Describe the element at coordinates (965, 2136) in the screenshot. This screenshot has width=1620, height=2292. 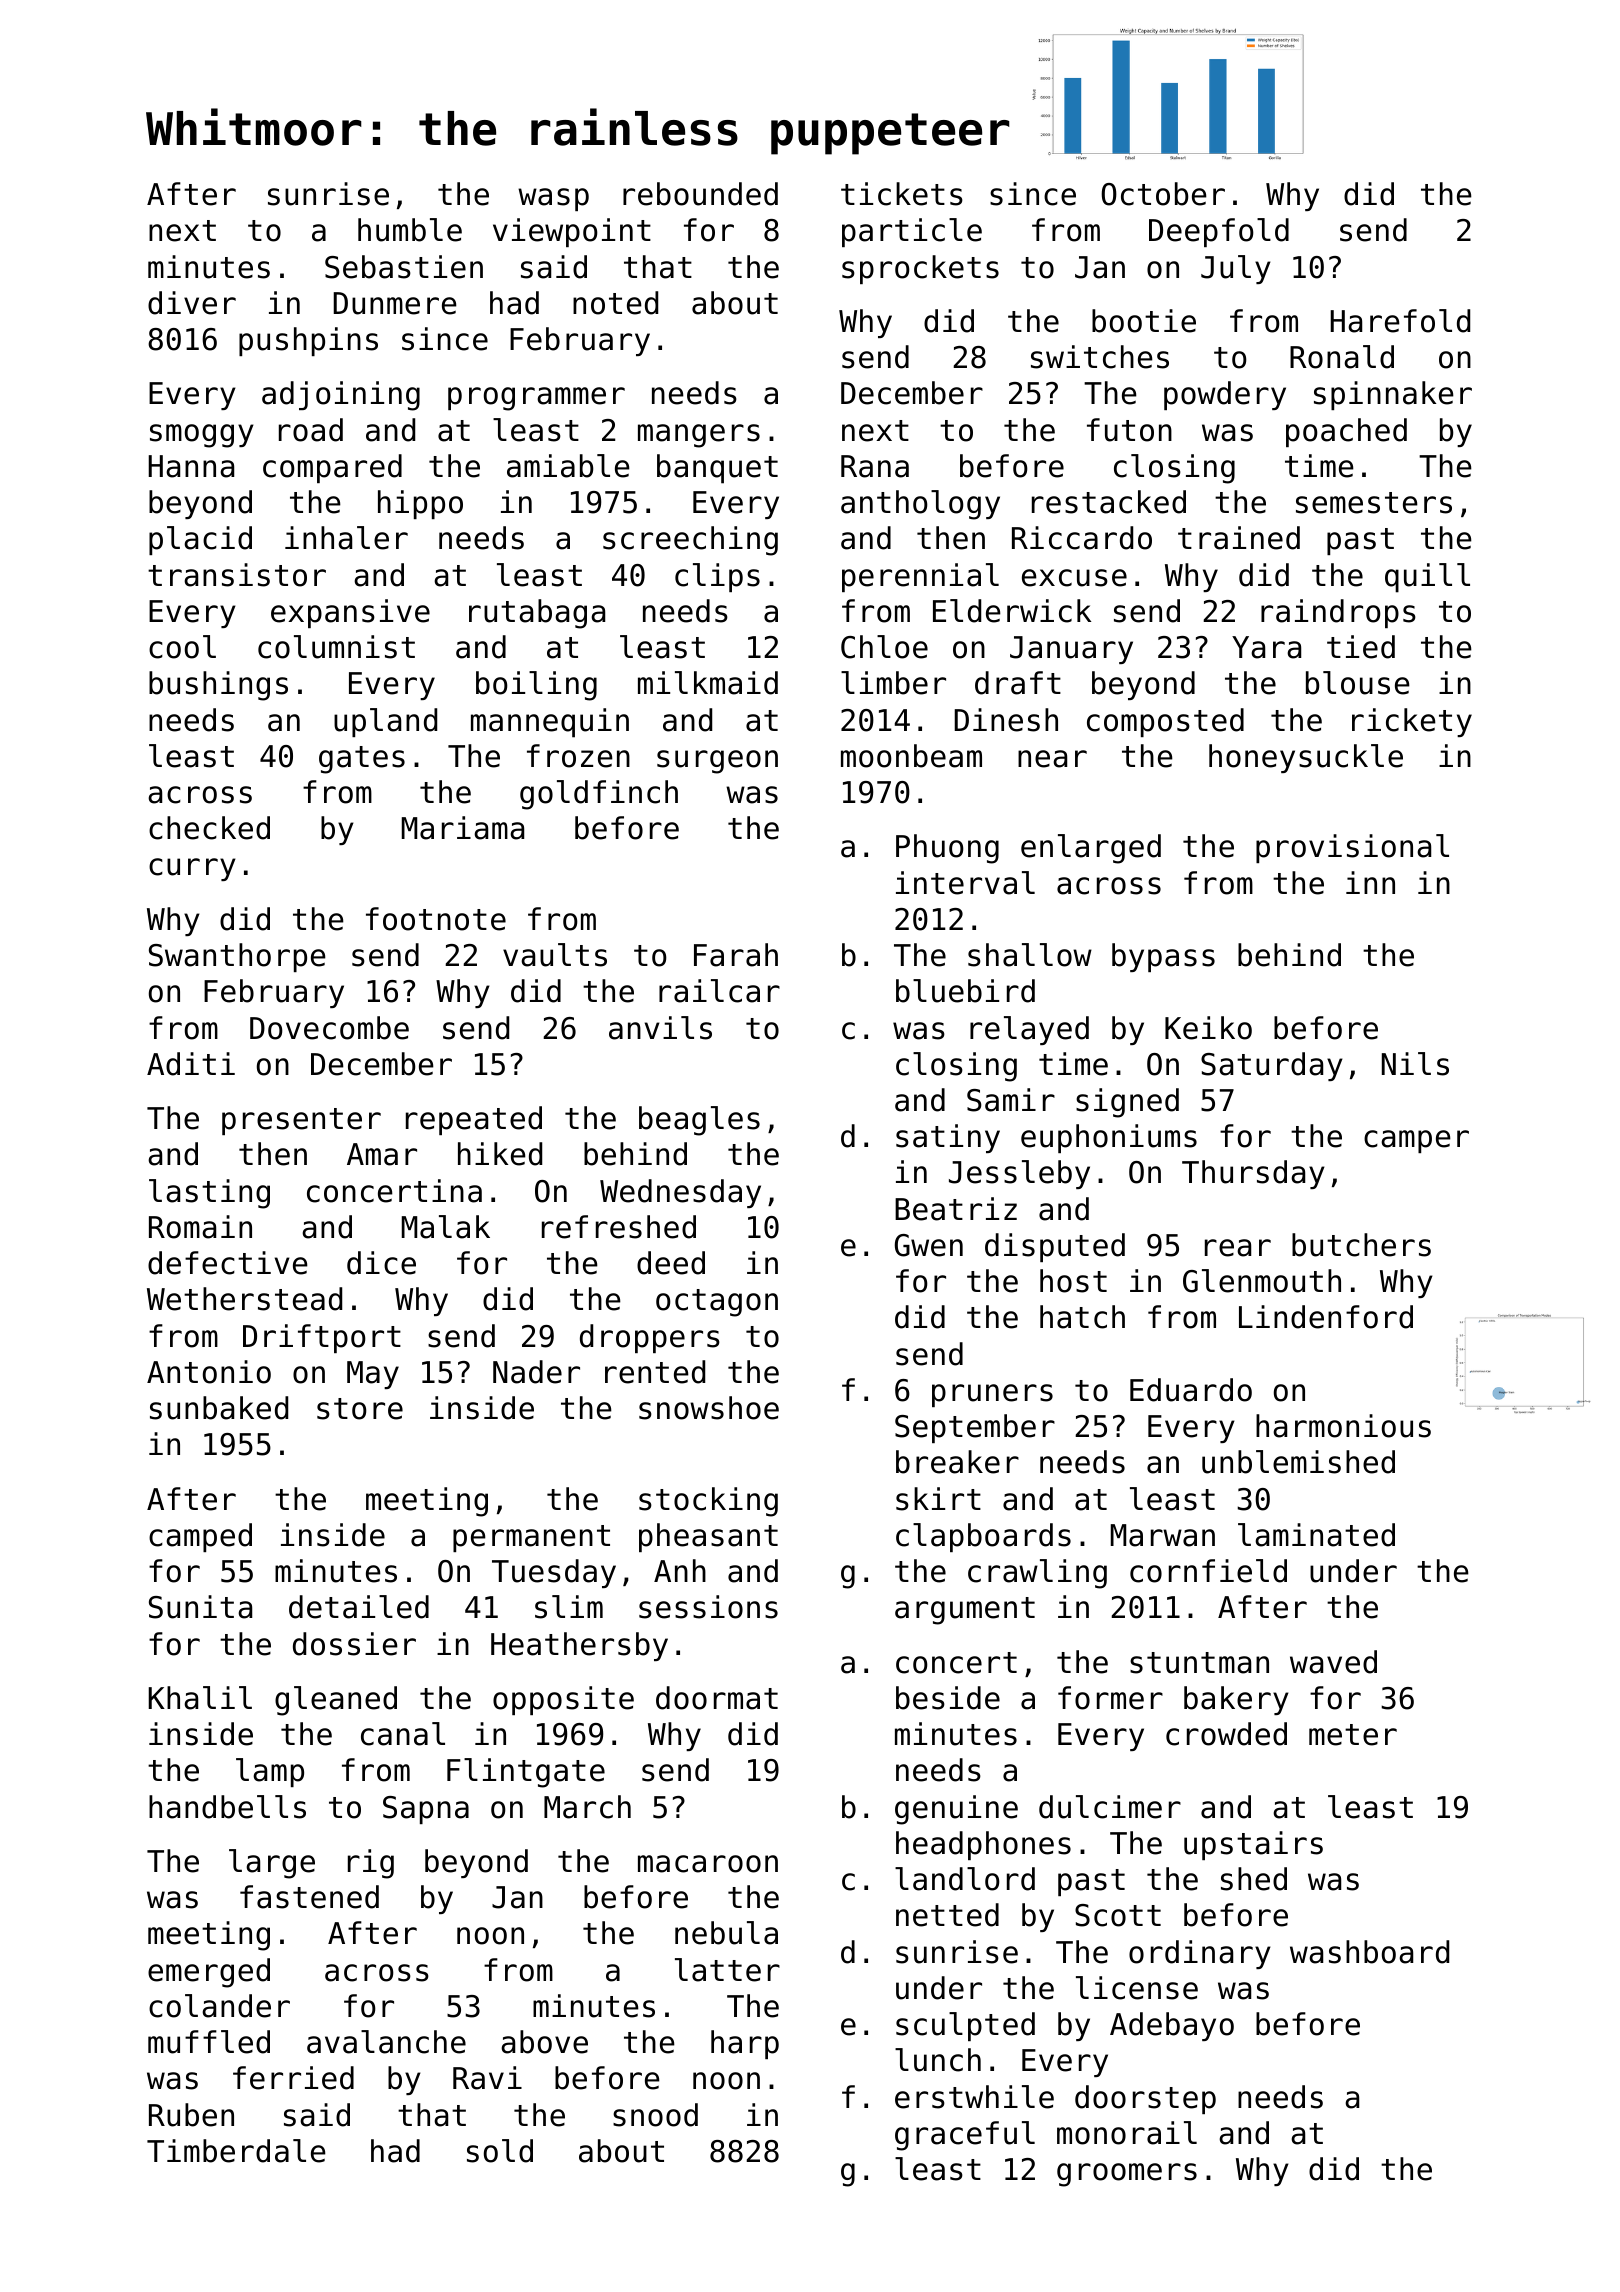
I see `graceful` at that location.
